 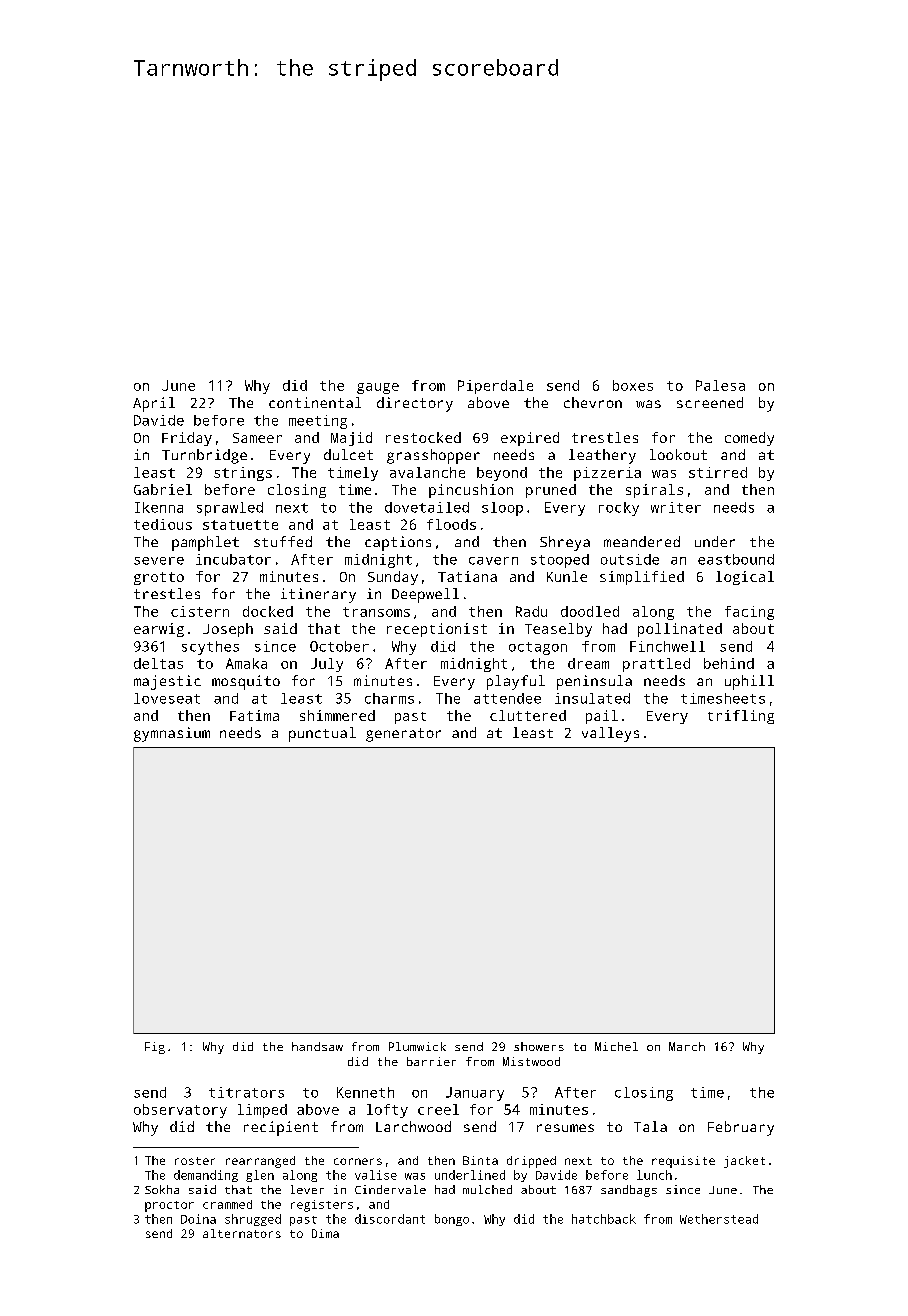 I want to click on Michel, so click(x=616, y=1046).
